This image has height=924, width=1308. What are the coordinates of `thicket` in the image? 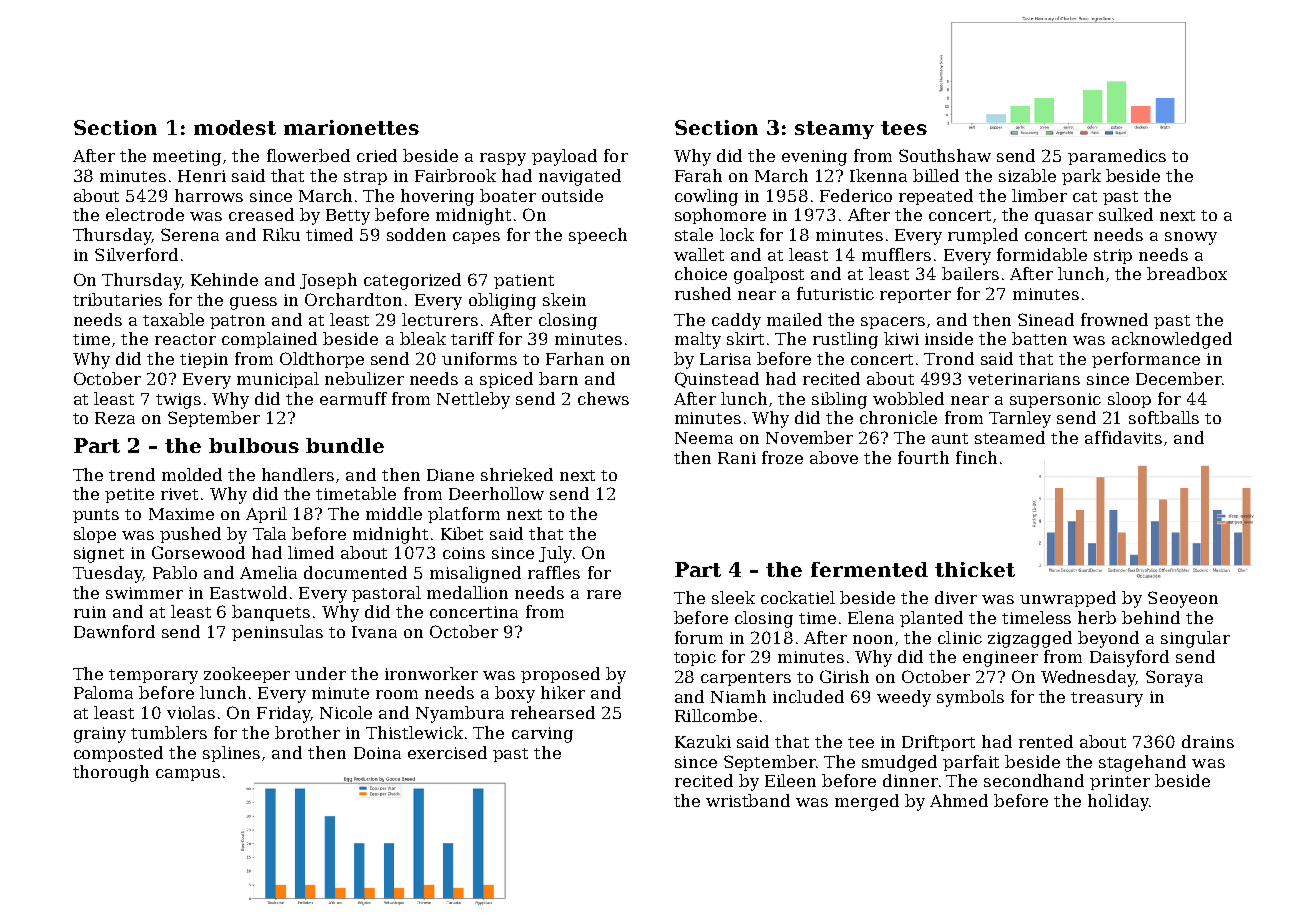 It's located at (975, 569).
